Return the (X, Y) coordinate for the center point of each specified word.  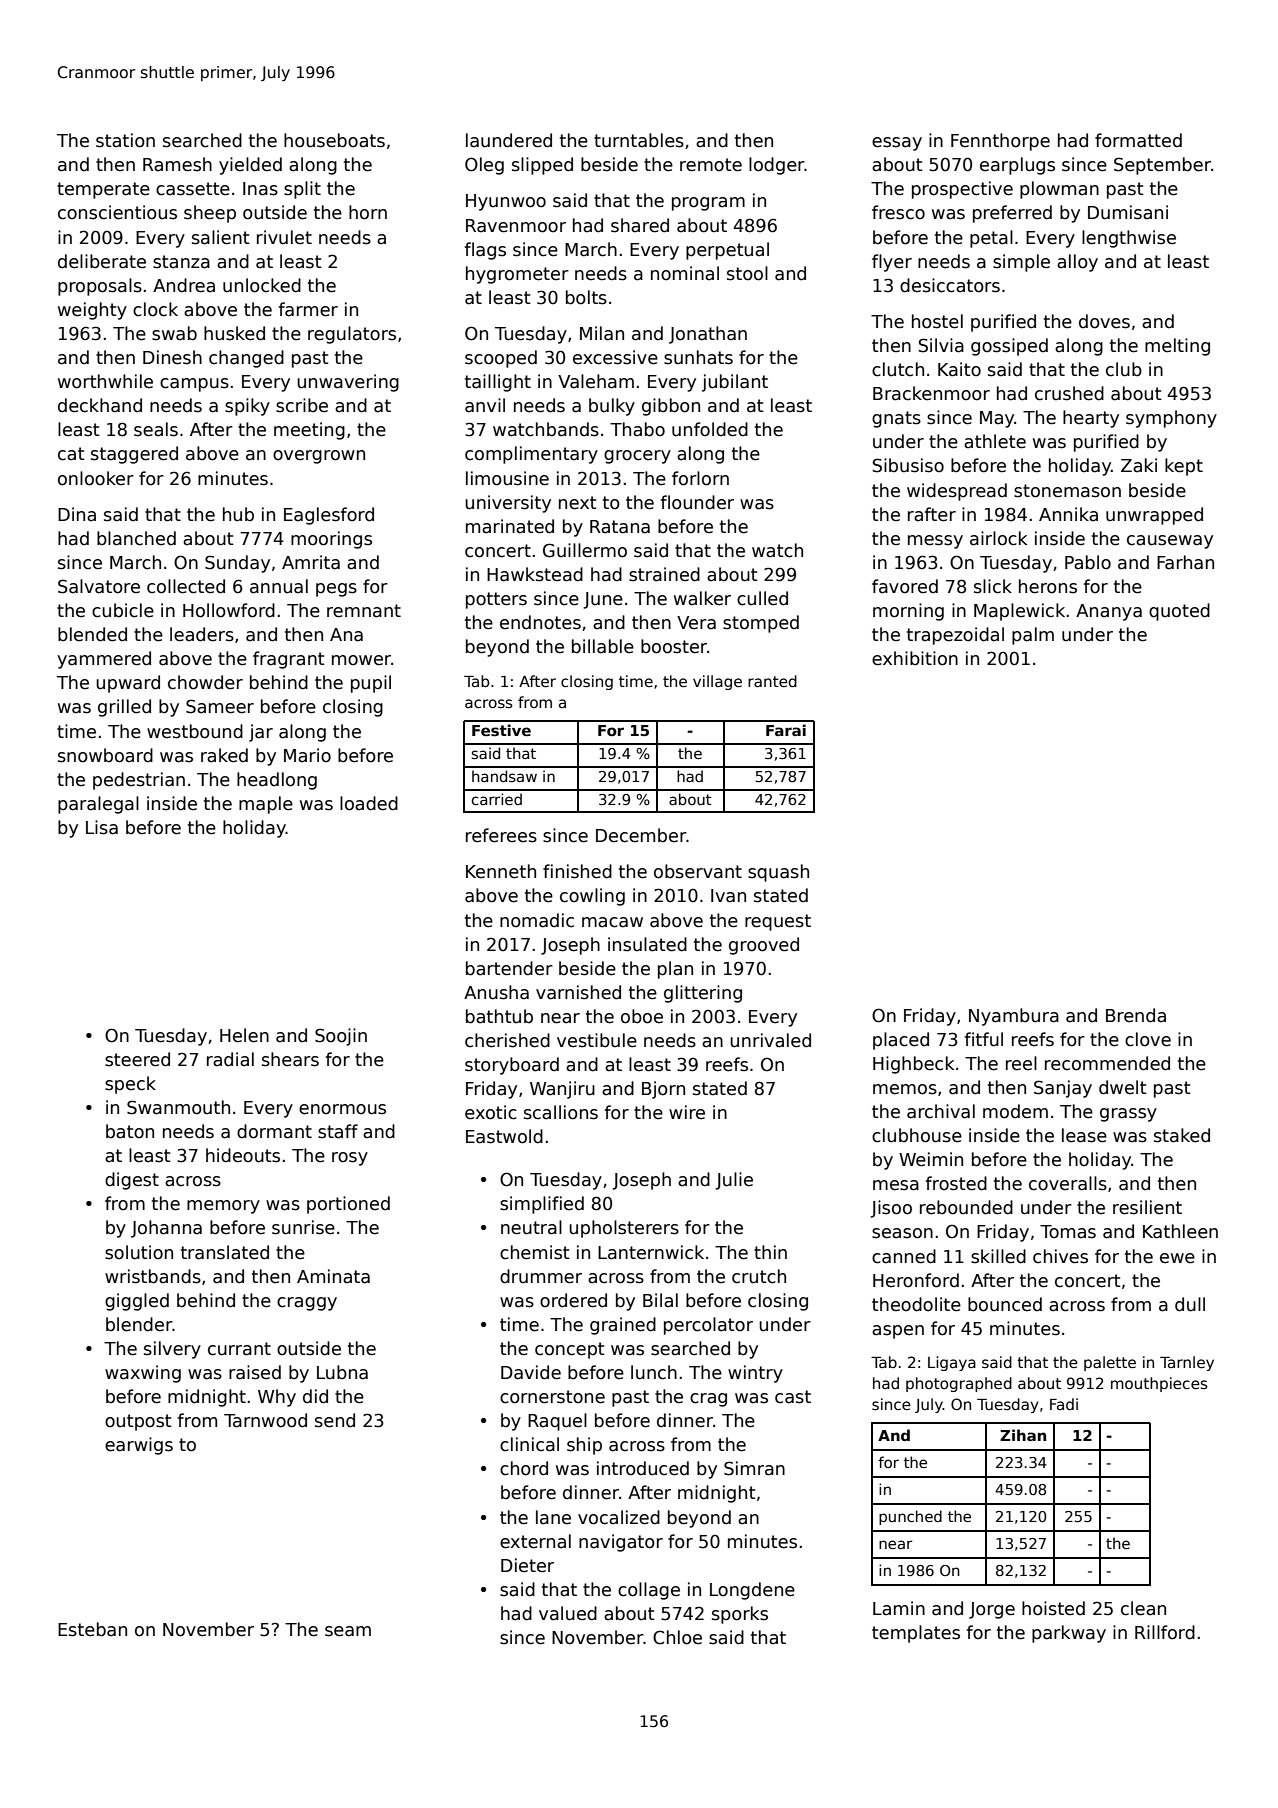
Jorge (992, 1610)
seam (348, 1631)
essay (897, 144)
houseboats (334, 140)
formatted (1138, 140)
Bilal (660, 1300)
